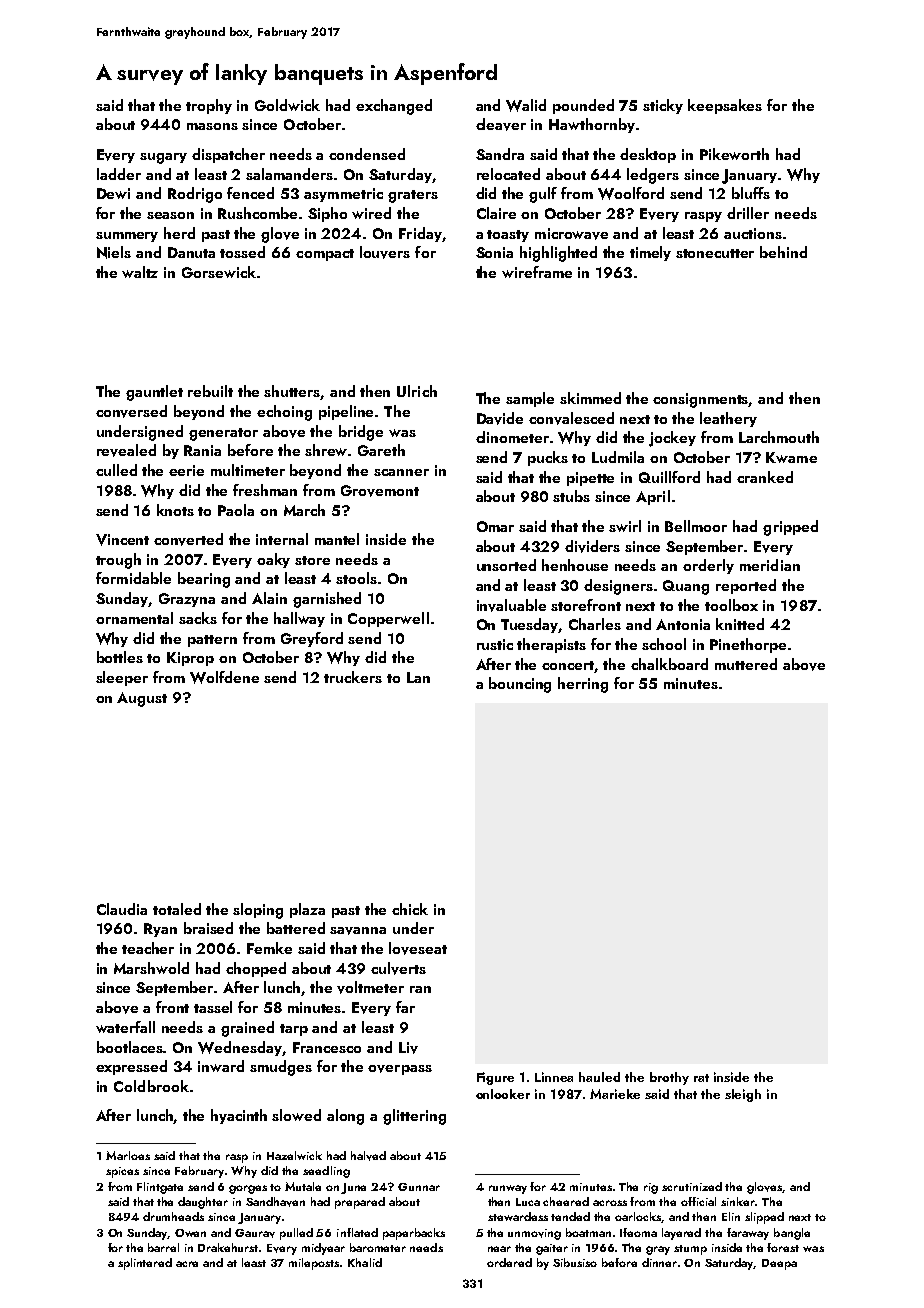  Describe the element at coordinates (265, 490) in the screenshot. I see `freshman` at that location.
